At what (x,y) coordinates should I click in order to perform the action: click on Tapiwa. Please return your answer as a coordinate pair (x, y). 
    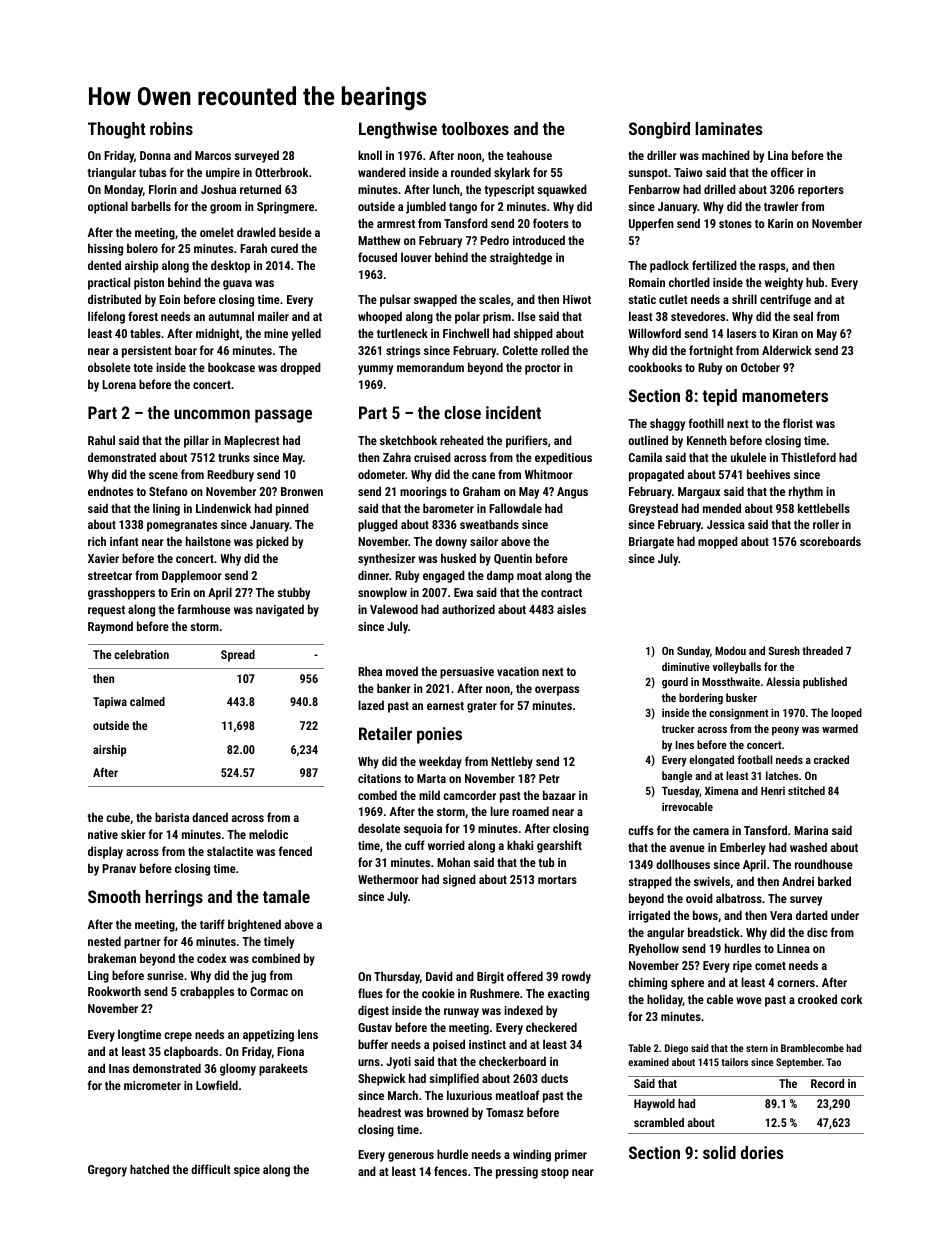
    Looking at the image, I should click on (110, 703).
